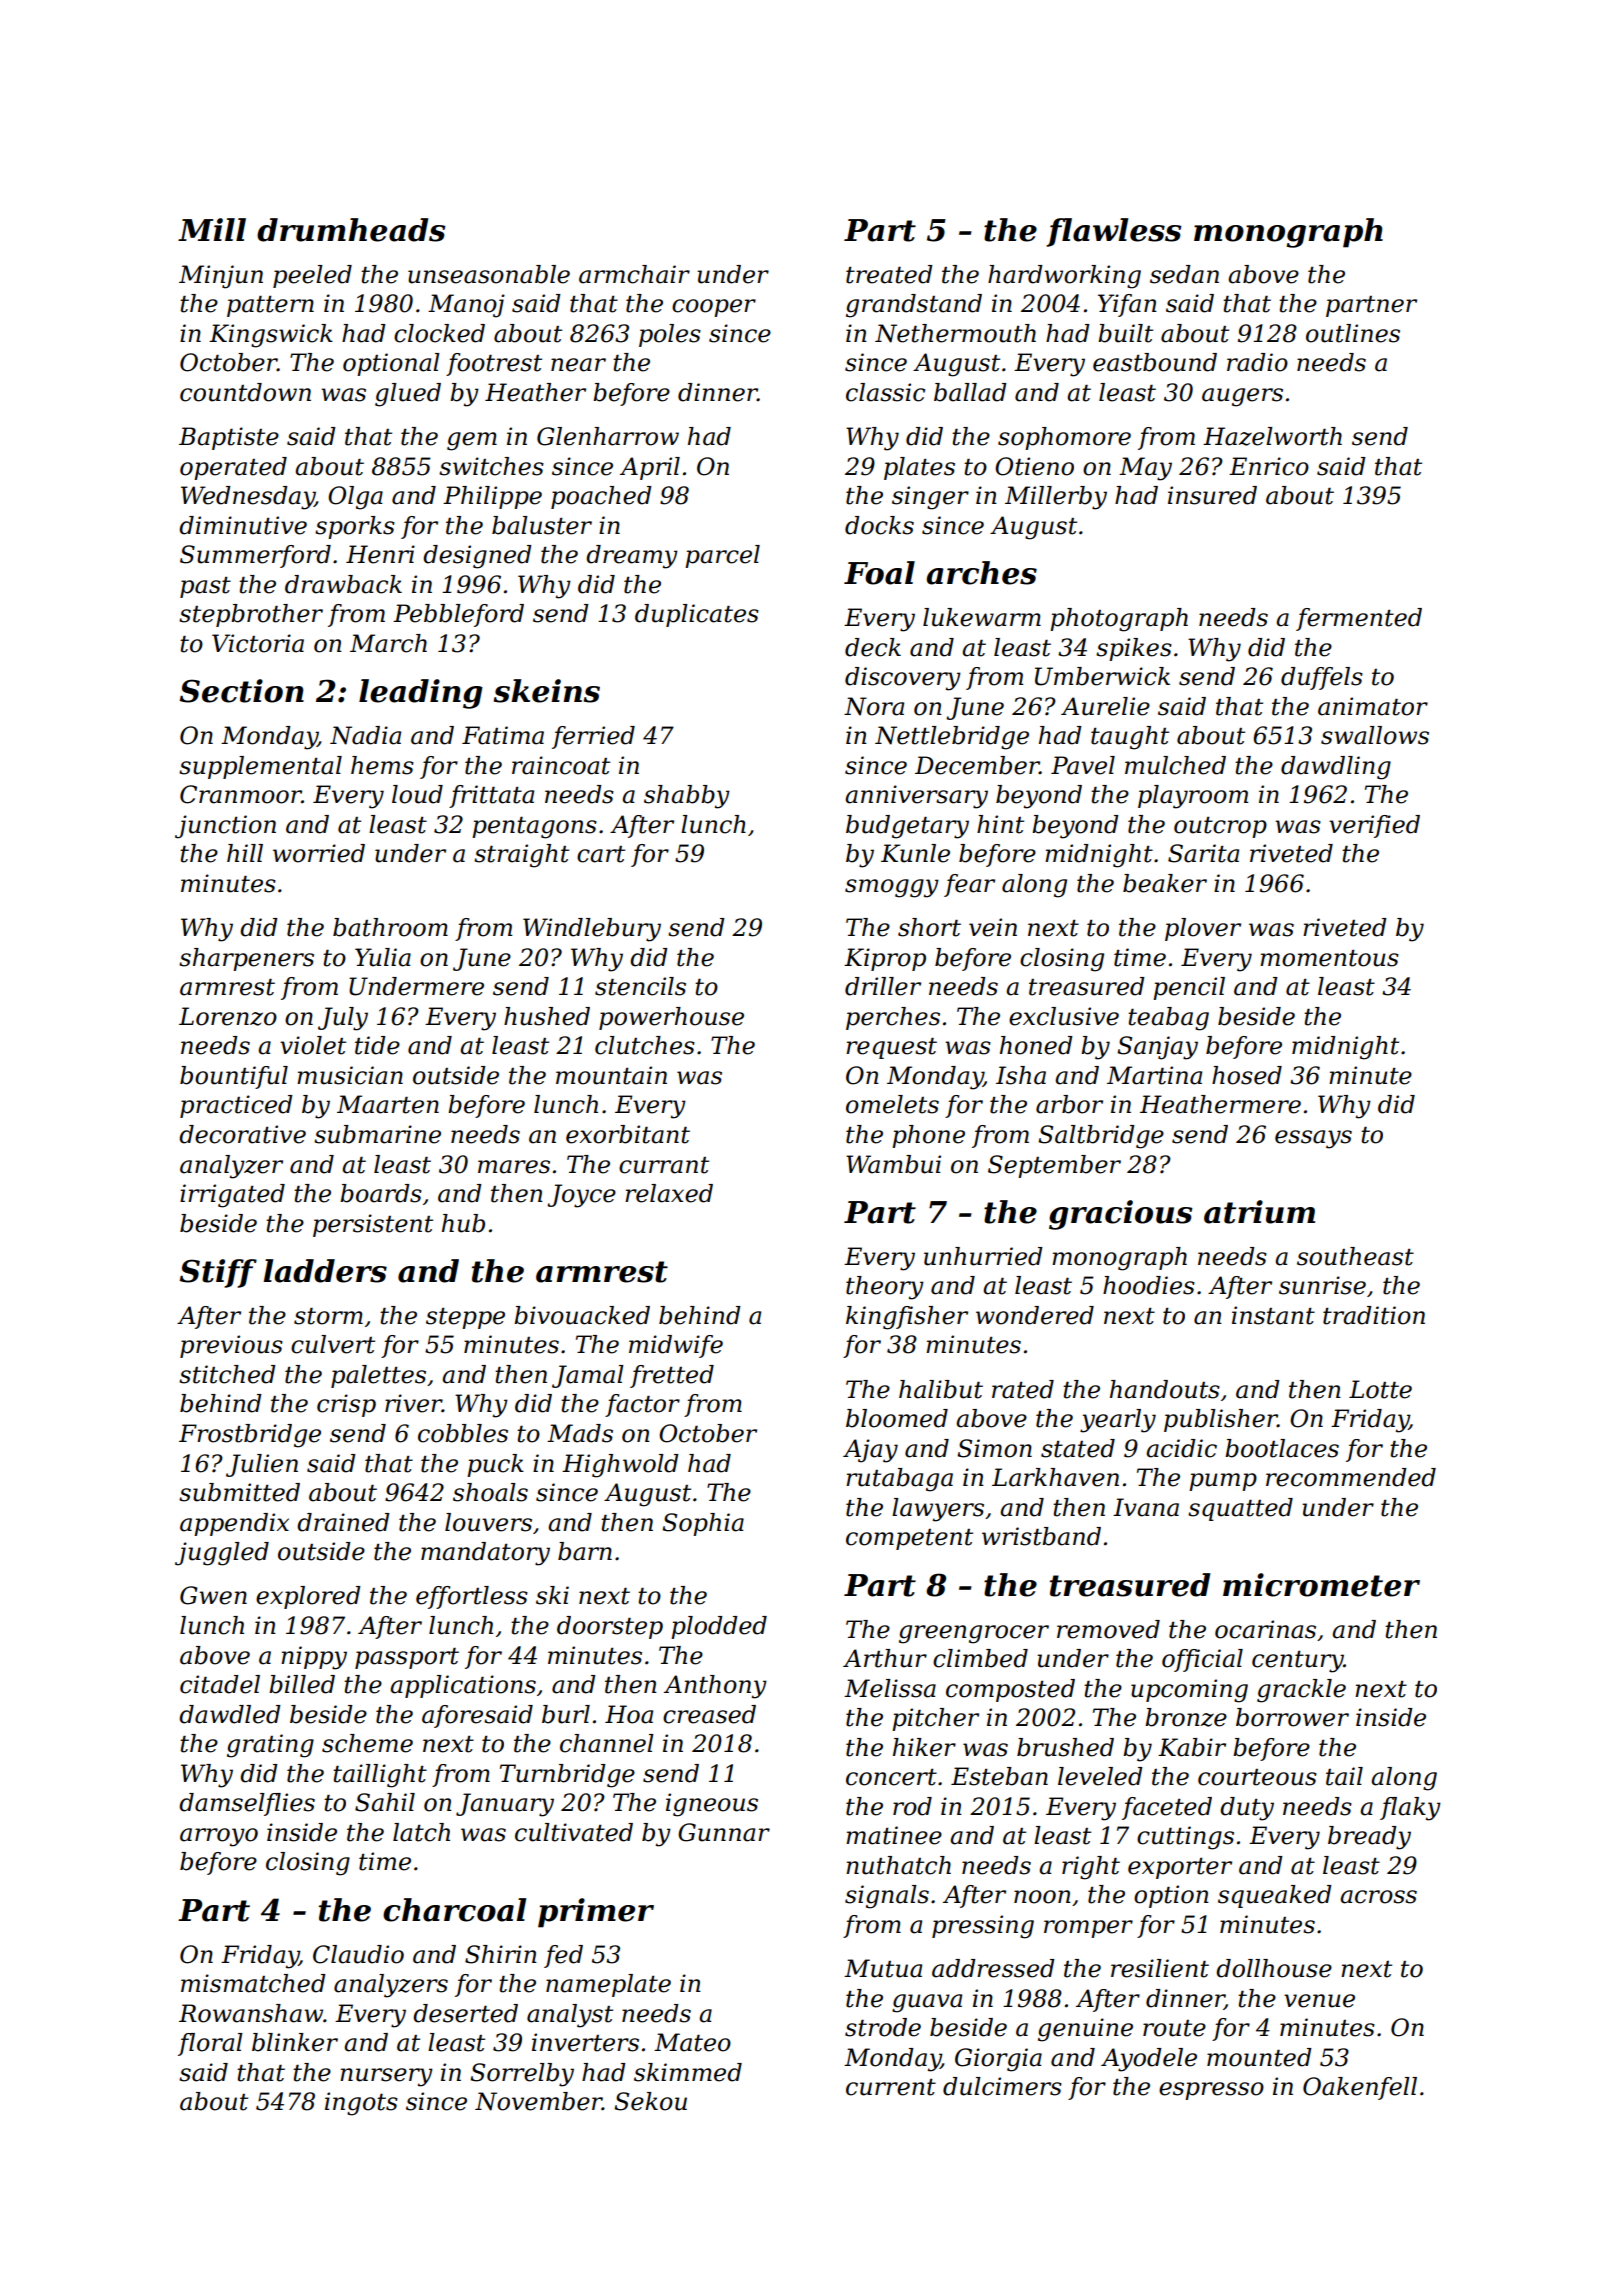 The width and height of the image is (1620, 2292). Describe the element at coordinates (1353, 333) in the image. I see `outlines` at that location.
